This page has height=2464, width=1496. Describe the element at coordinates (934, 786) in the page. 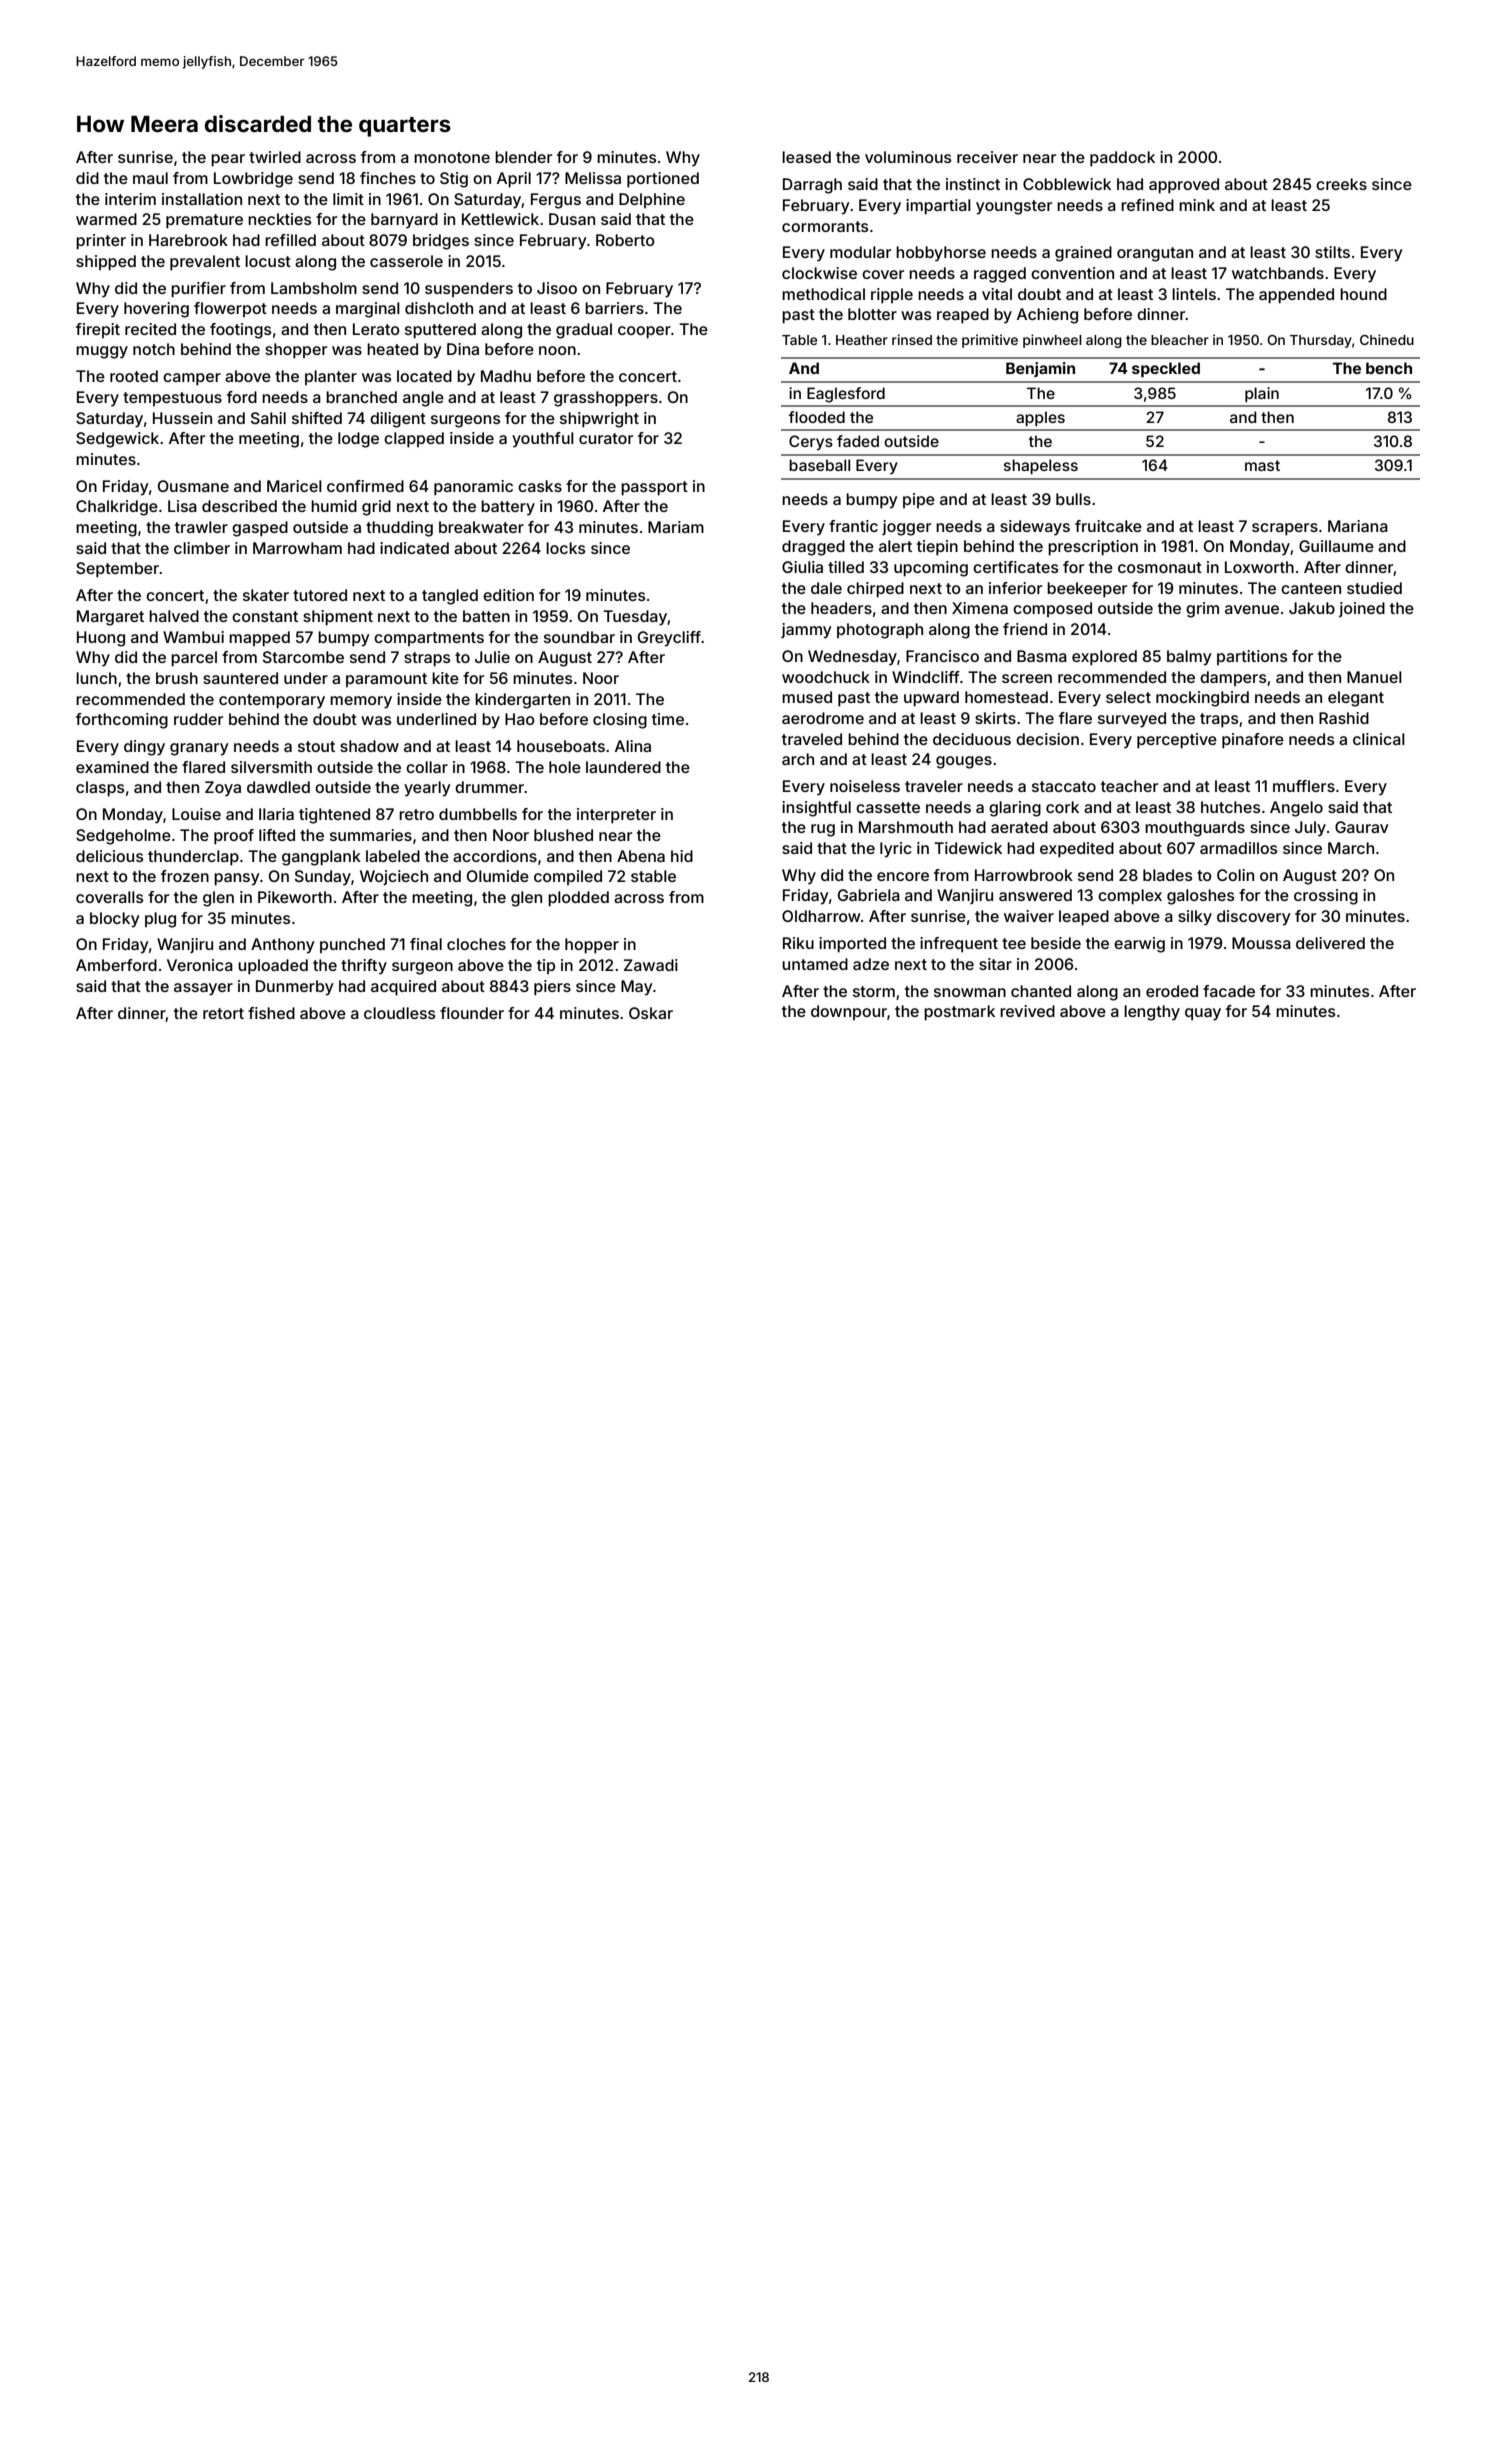

I see `traveler` at that location.
